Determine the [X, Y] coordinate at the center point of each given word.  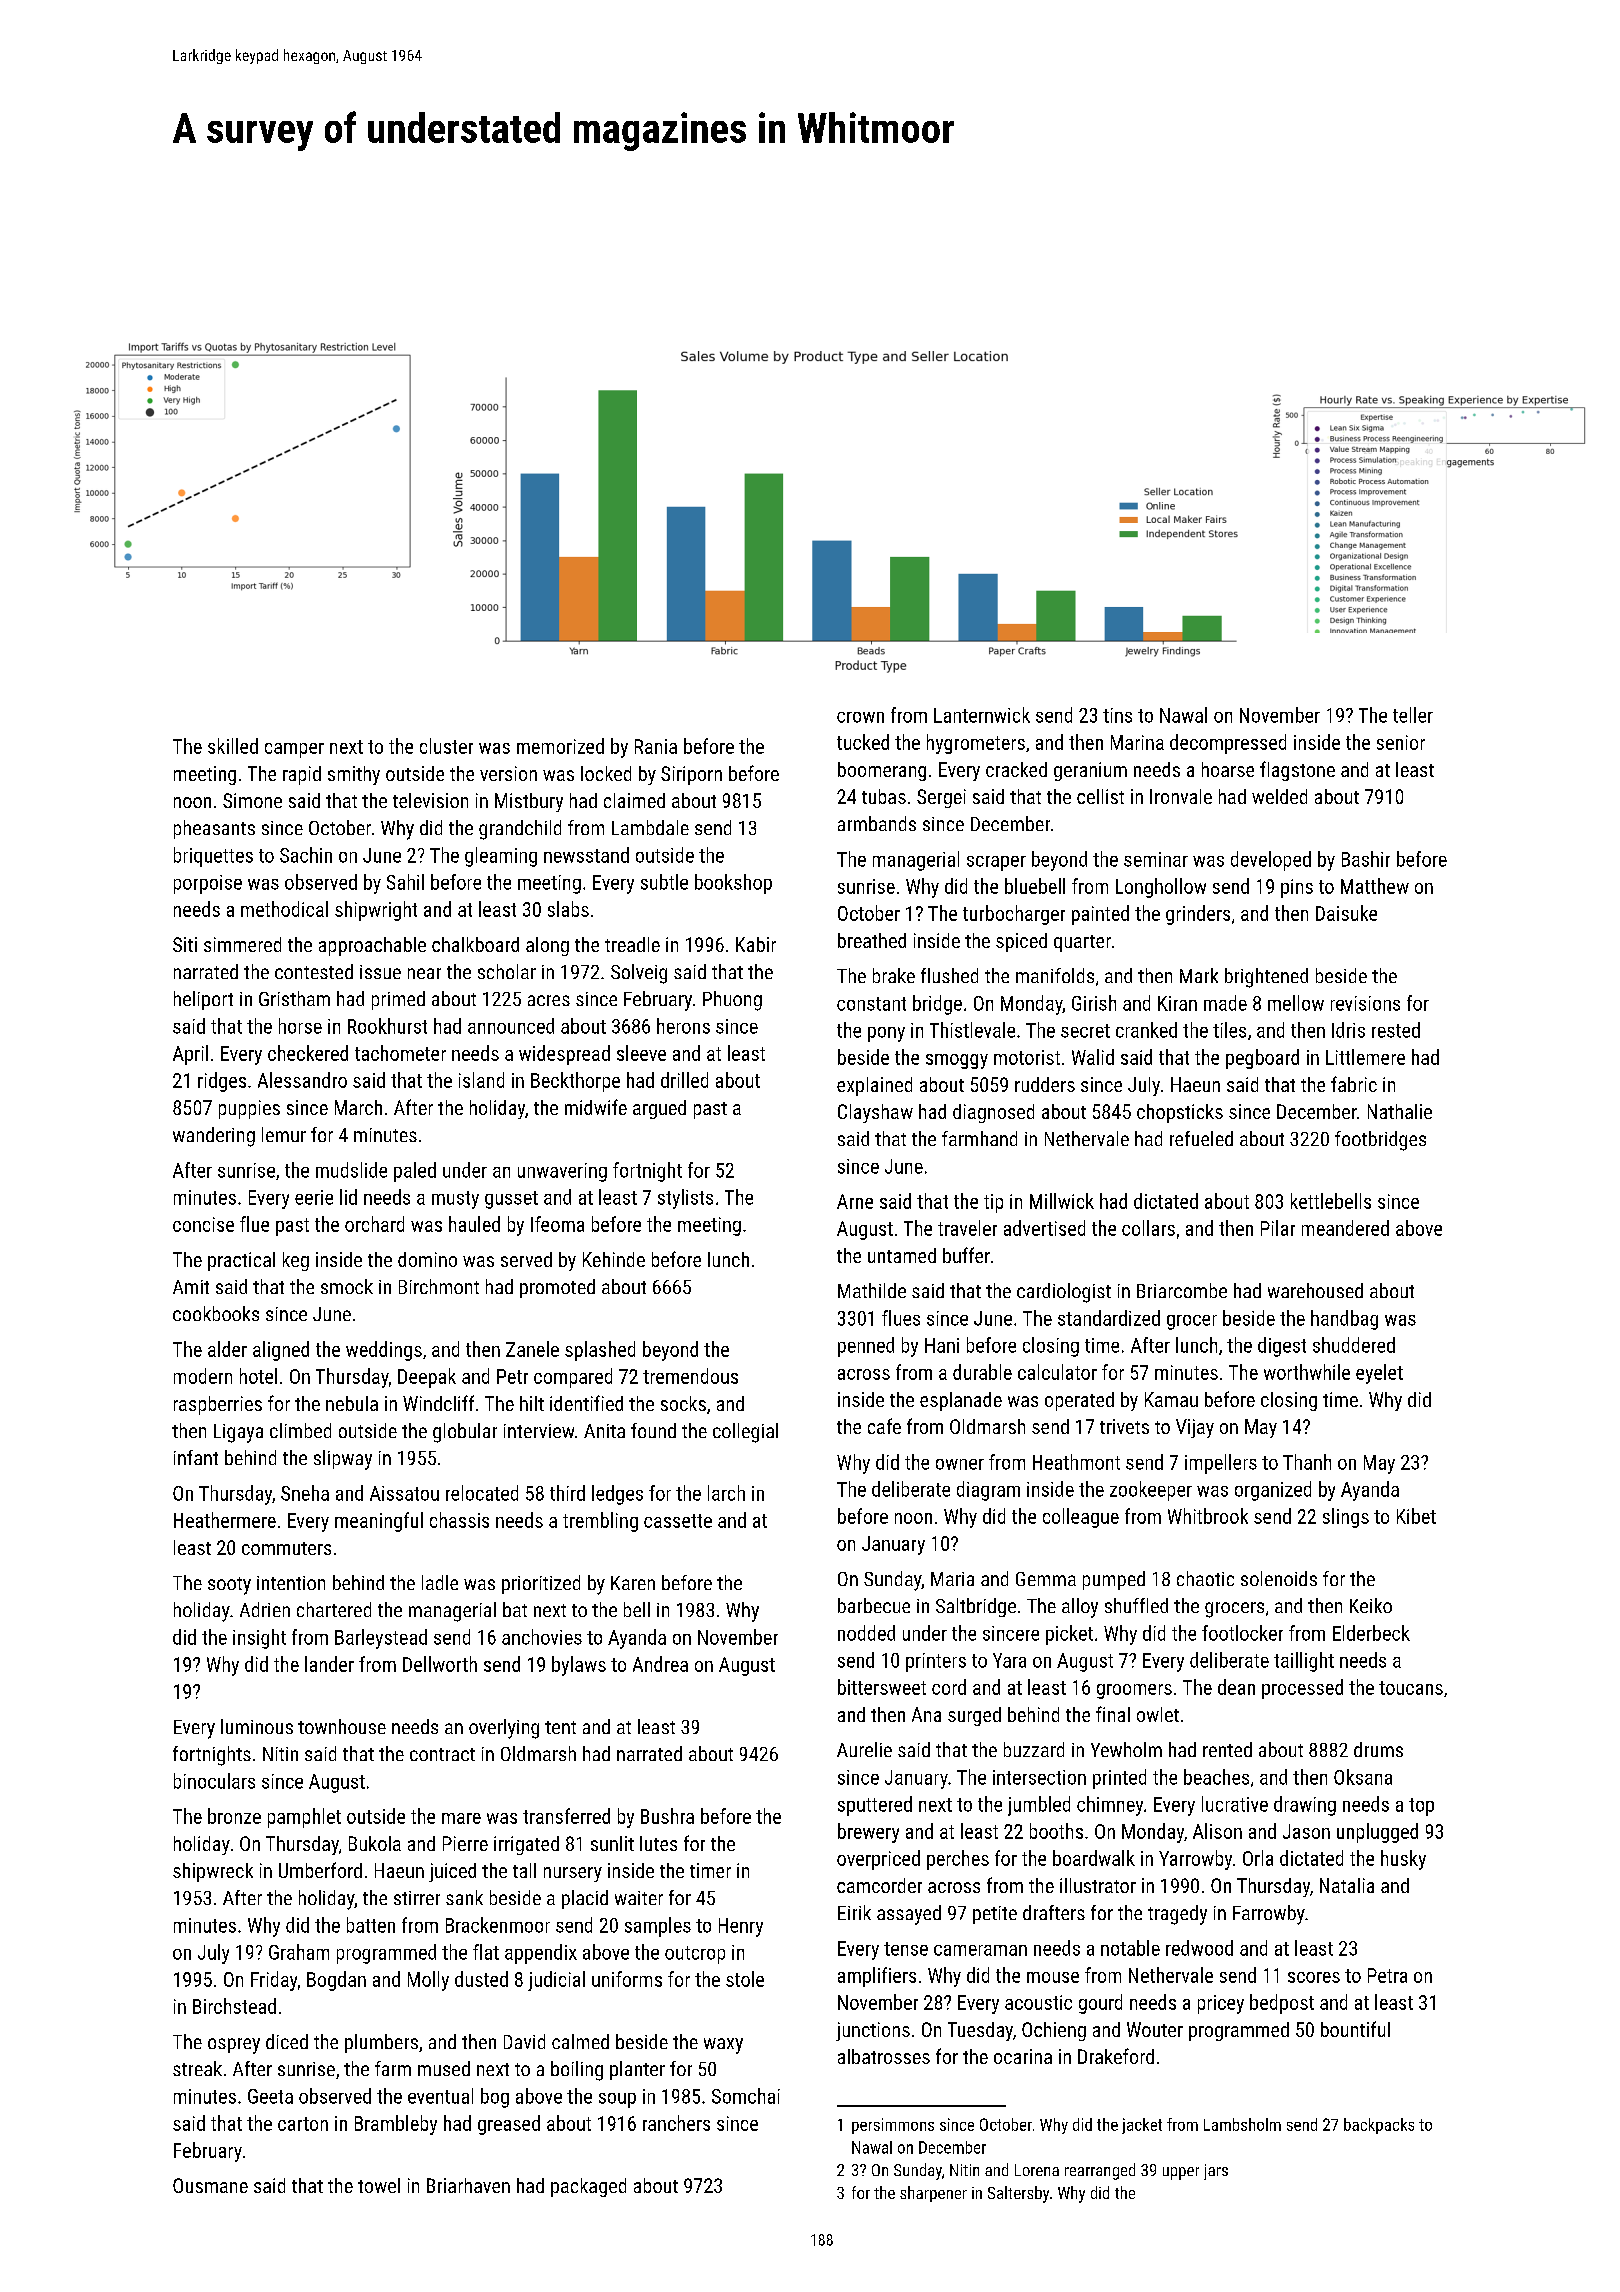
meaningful [379, 1522]
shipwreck [213, 1872]
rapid [302, 775]
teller [1413, 715]
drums [1378, 1749]
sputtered [875, 1806]
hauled [474, 1224]
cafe [884, 1426]
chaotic [1205, 1578]
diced [287, 2041]
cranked [1146, 1030]
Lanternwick [982, 715]
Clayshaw [875, 1113]
